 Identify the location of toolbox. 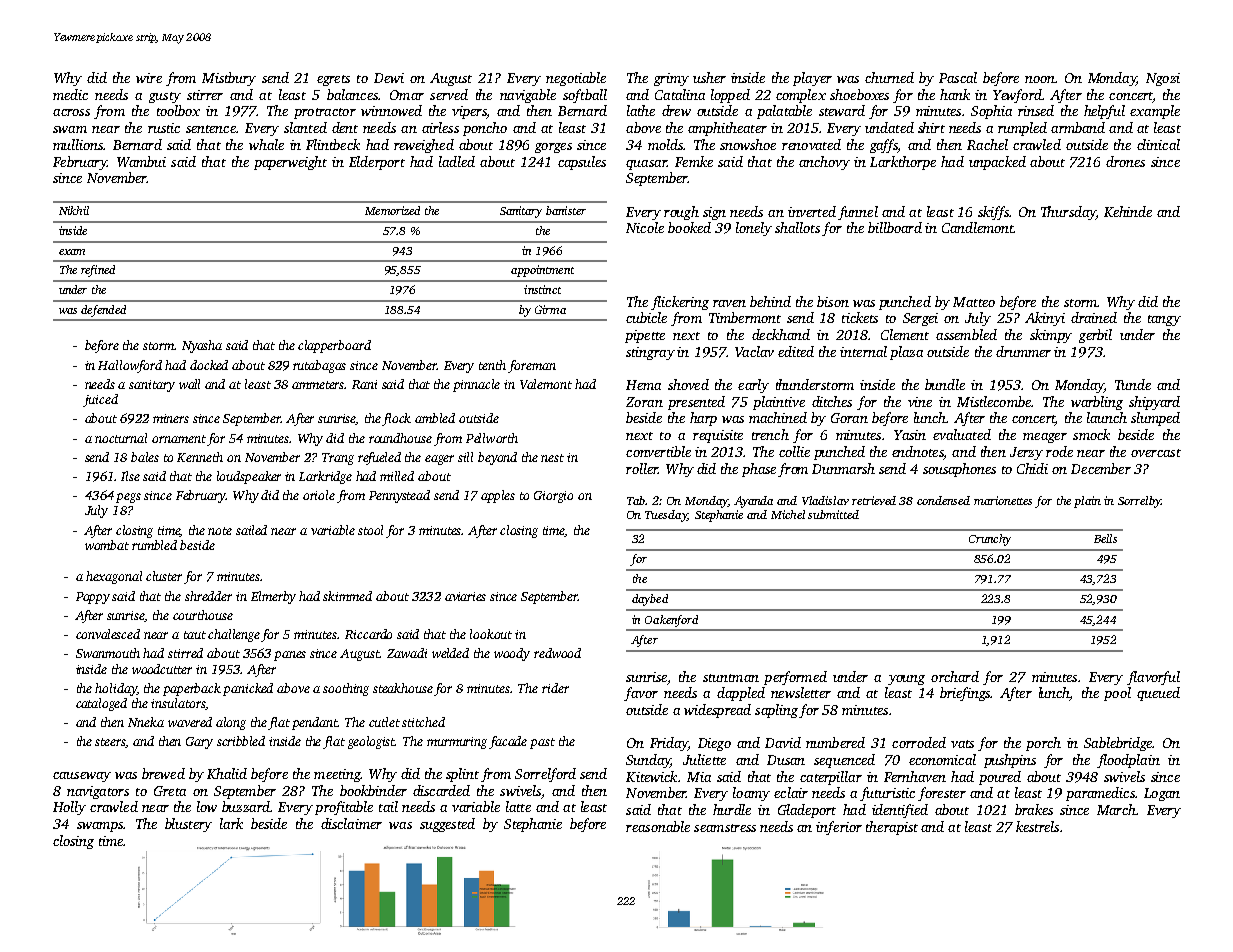
(178, 110).
